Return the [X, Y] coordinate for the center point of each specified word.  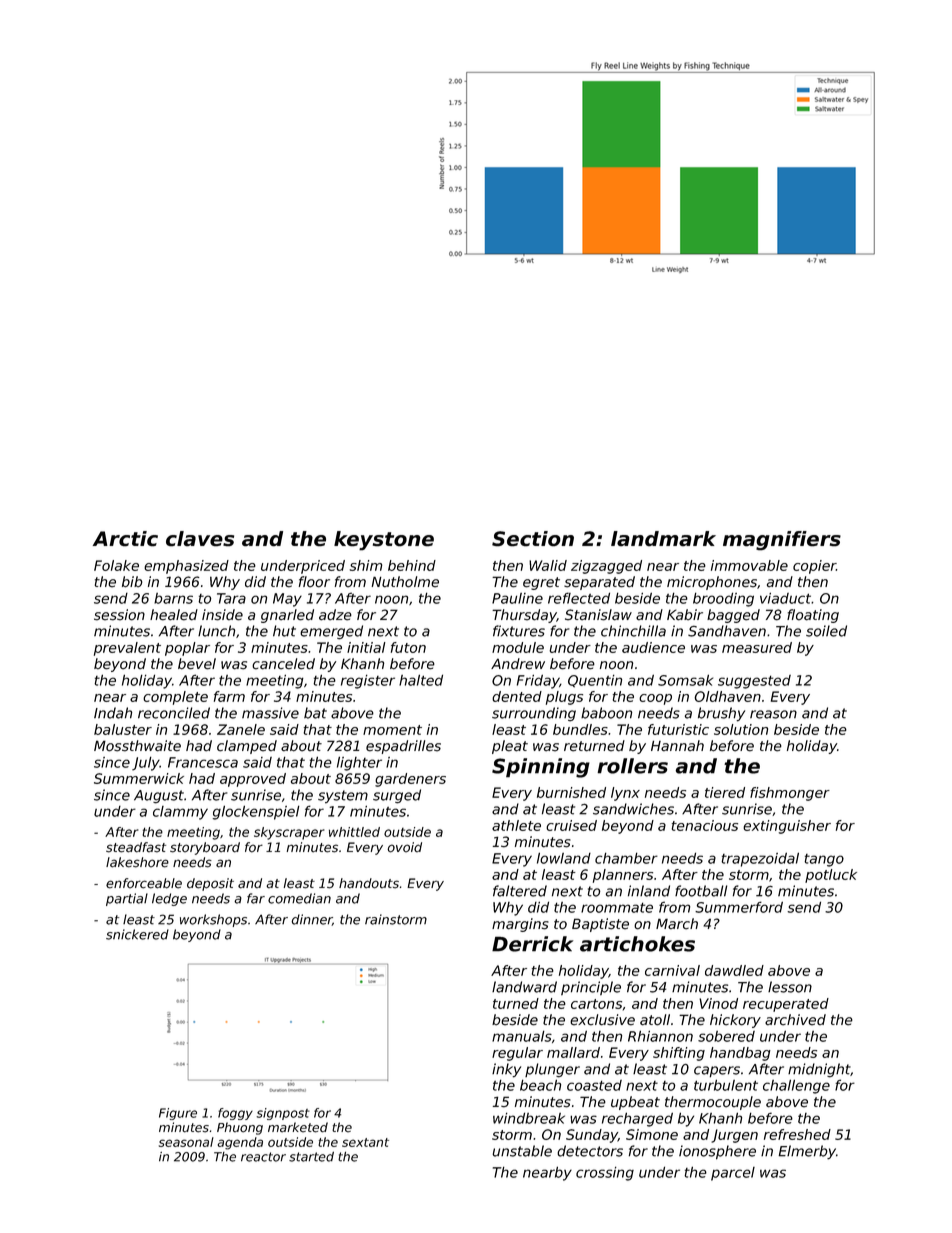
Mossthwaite [137, 746]
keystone [384, 541]
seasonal [186, 1142]
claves [200, 539]
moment [392, 730]
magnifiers [782, 541]
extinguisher [787, 827]
